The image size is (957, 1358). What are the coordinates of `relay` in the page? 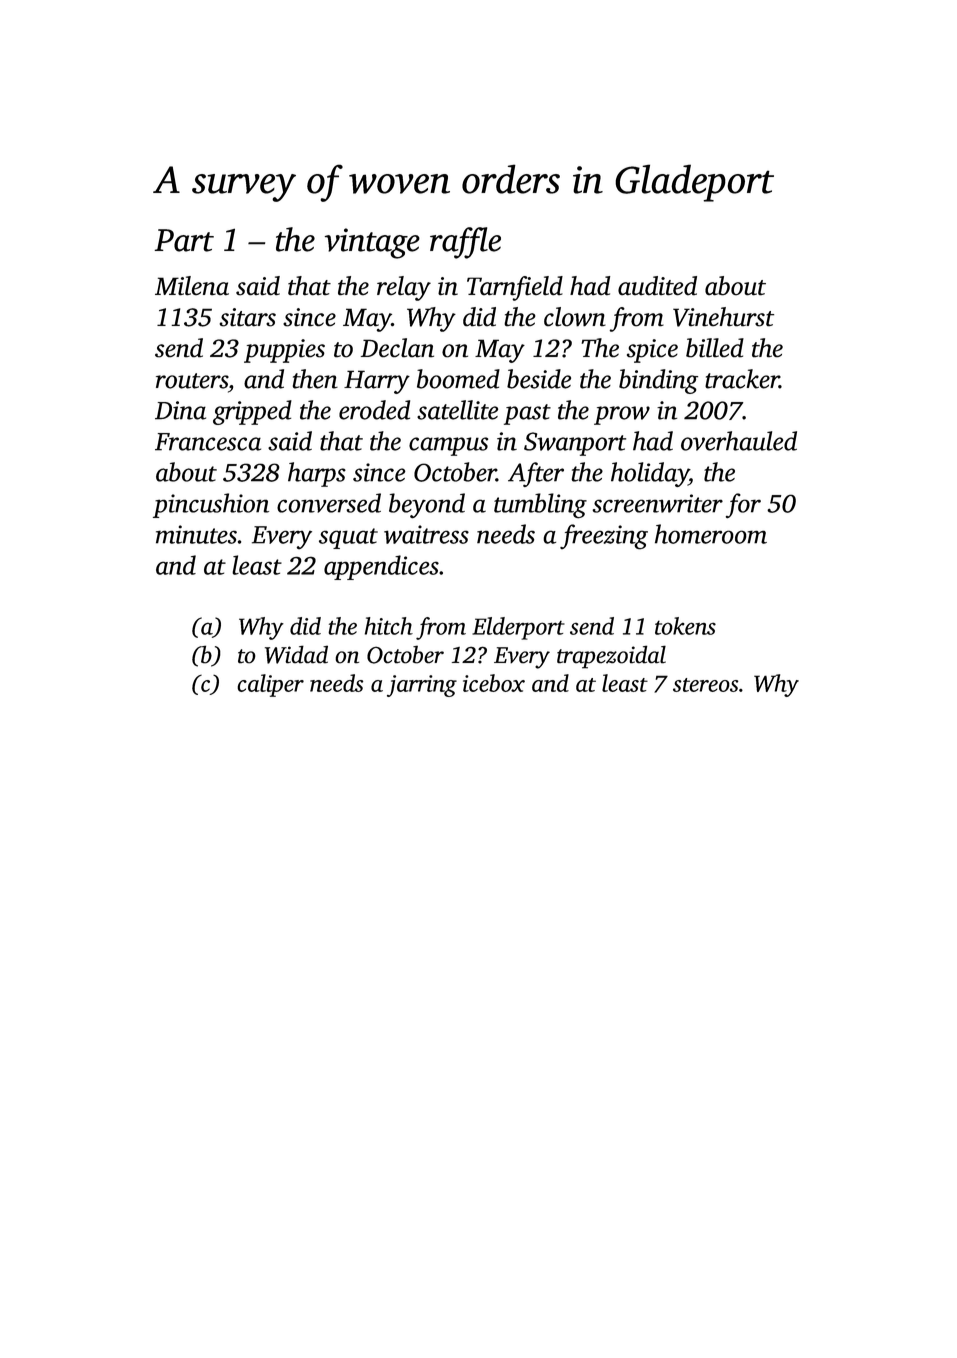 It's located at (404, 288).
